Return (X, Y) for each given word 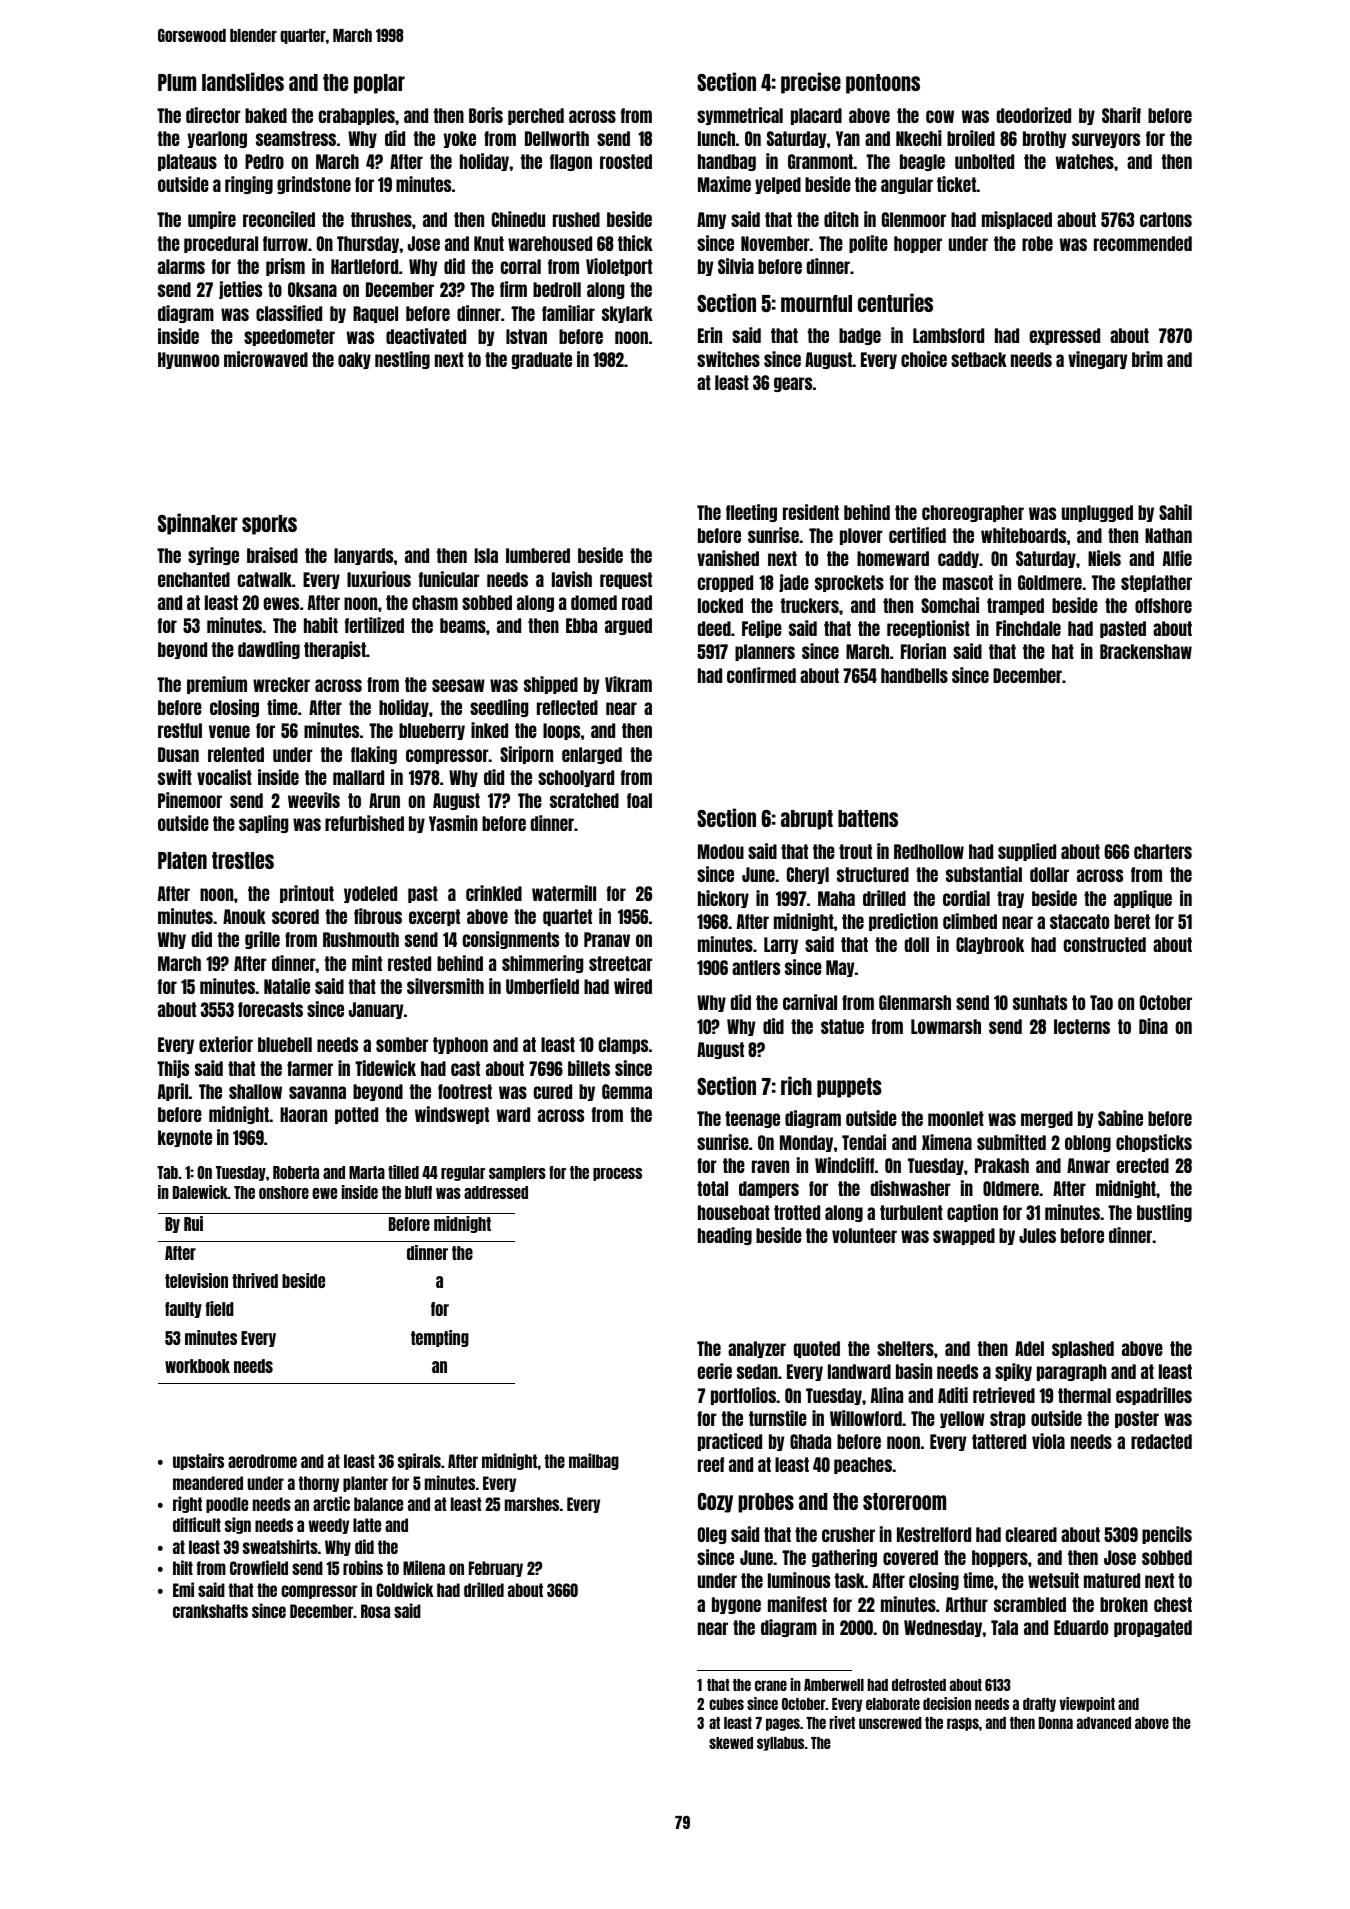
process (617, 1174)
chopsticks (1154, 1143)
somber (402, 1044)
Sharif (1121, 115)
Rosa (375, 1611)
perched (536, 116)
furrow (285, 243)
